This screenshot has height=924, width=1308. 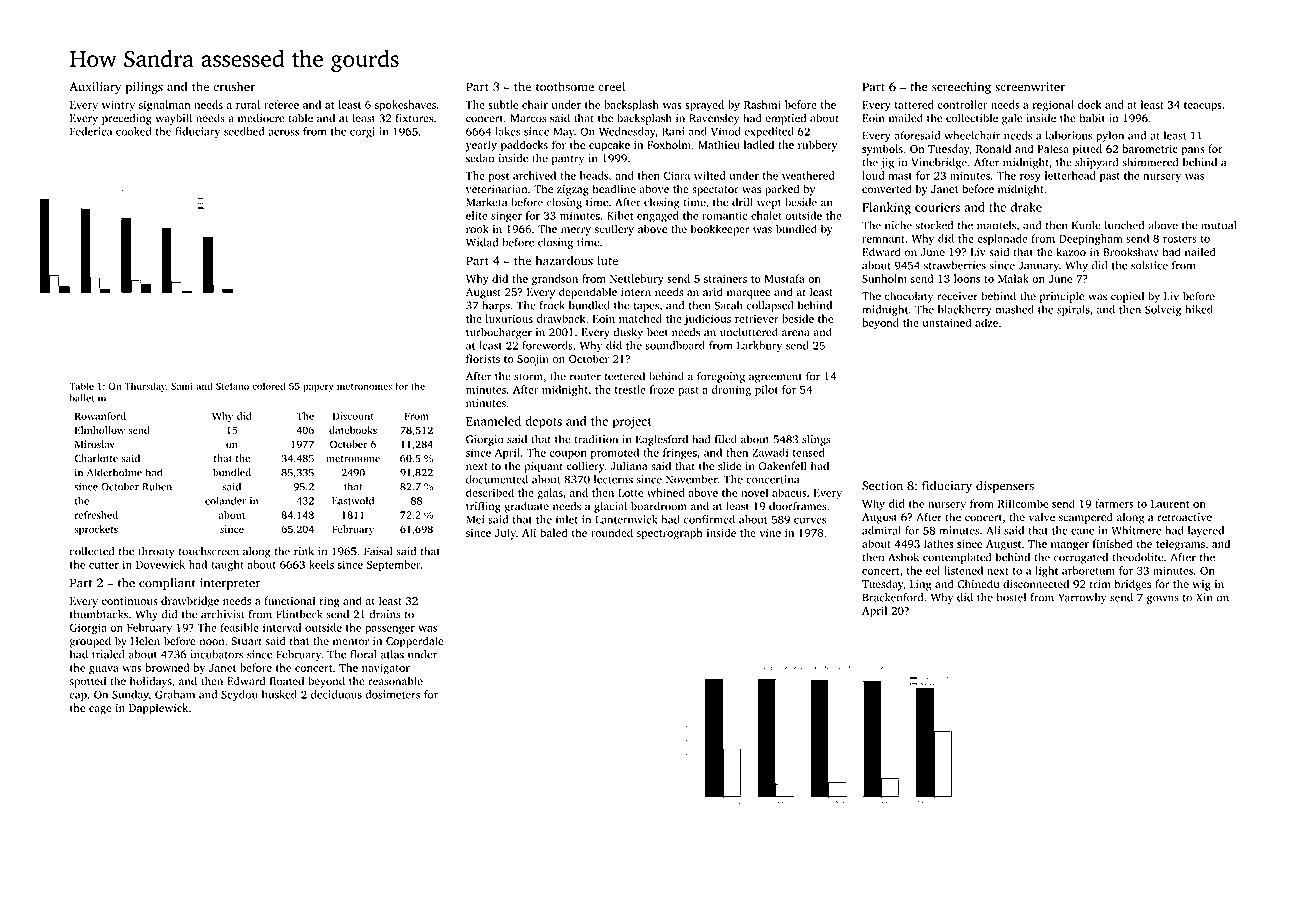 What do you see at coordinates (392, 694) in the screenshot?
I see `dosimeters` at bounding box center [392, 694].
